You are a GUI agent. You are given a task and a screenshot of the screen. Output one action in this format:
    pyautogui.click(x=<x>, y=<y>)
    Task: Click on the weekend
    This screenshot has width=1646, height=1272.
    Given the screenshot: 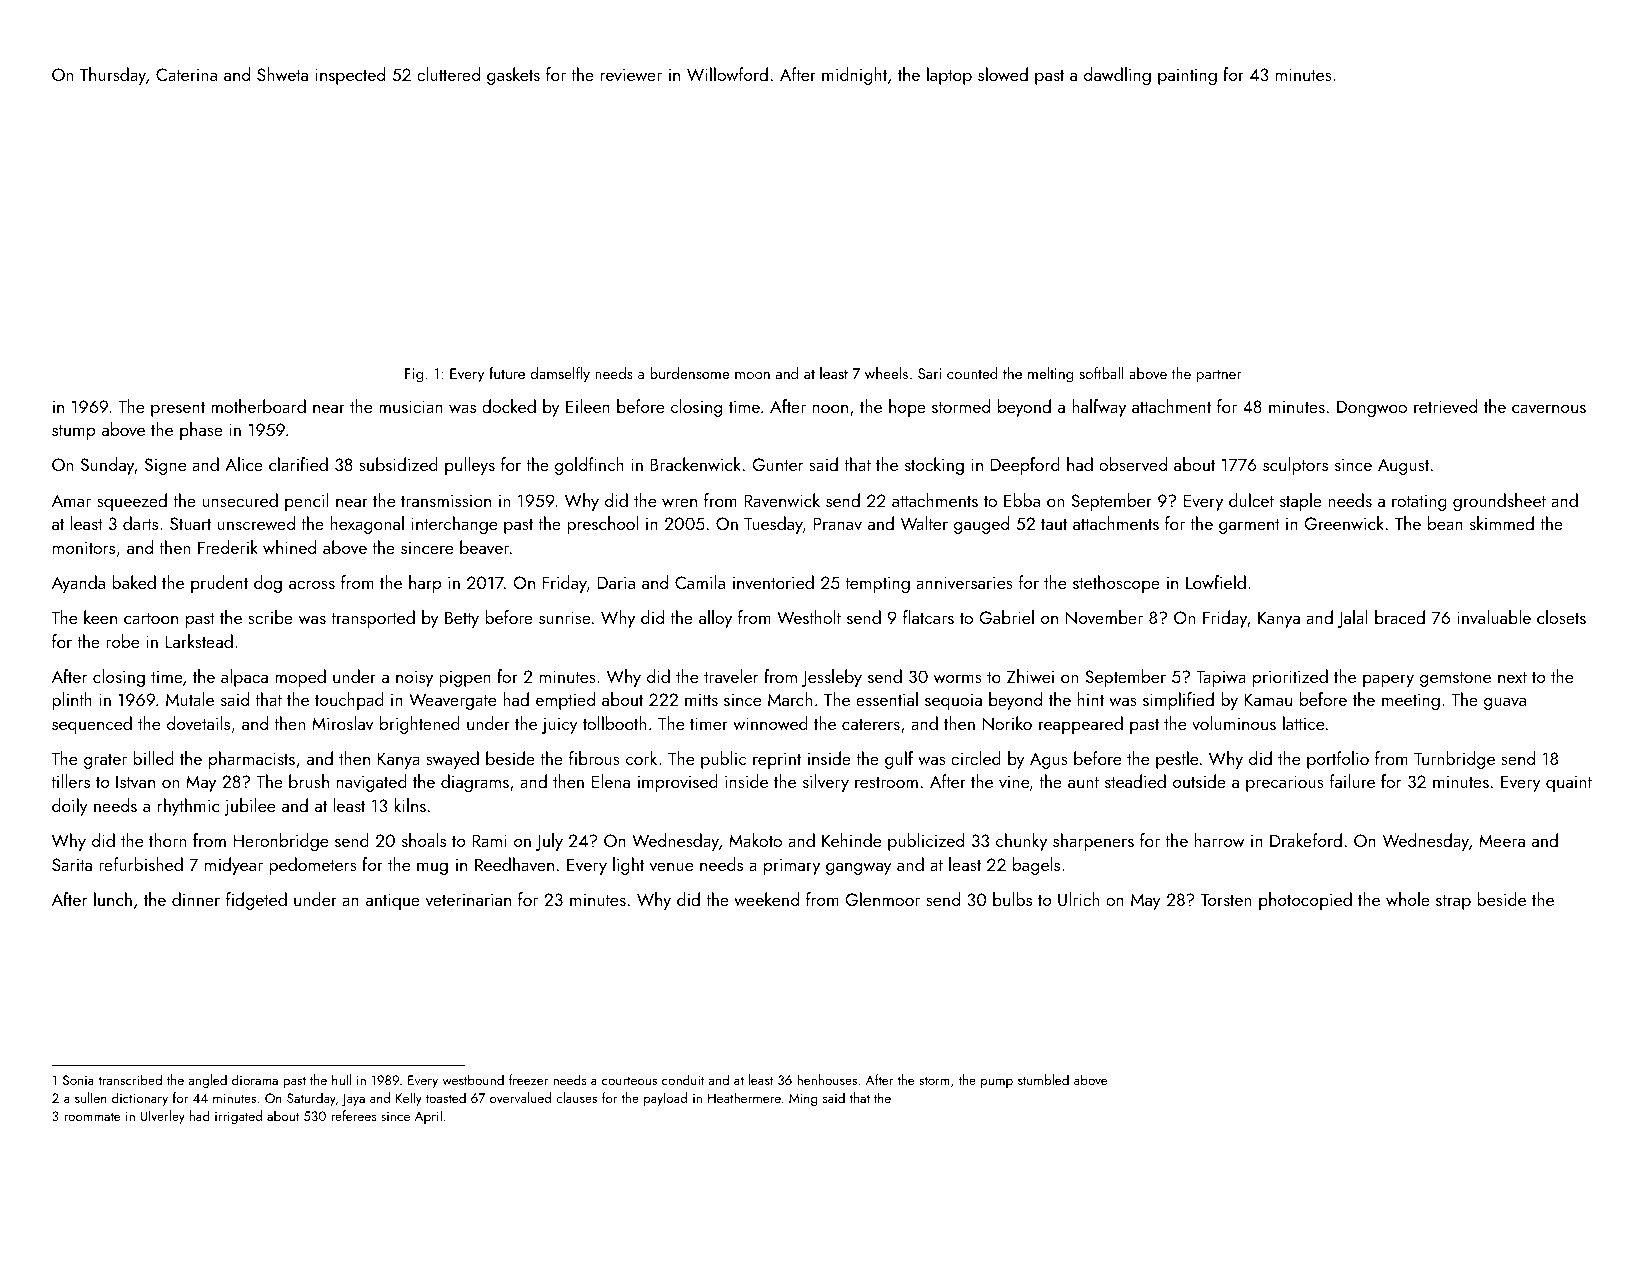 What is the action you would take?
    pyautogui.click(x=766, y=899)
